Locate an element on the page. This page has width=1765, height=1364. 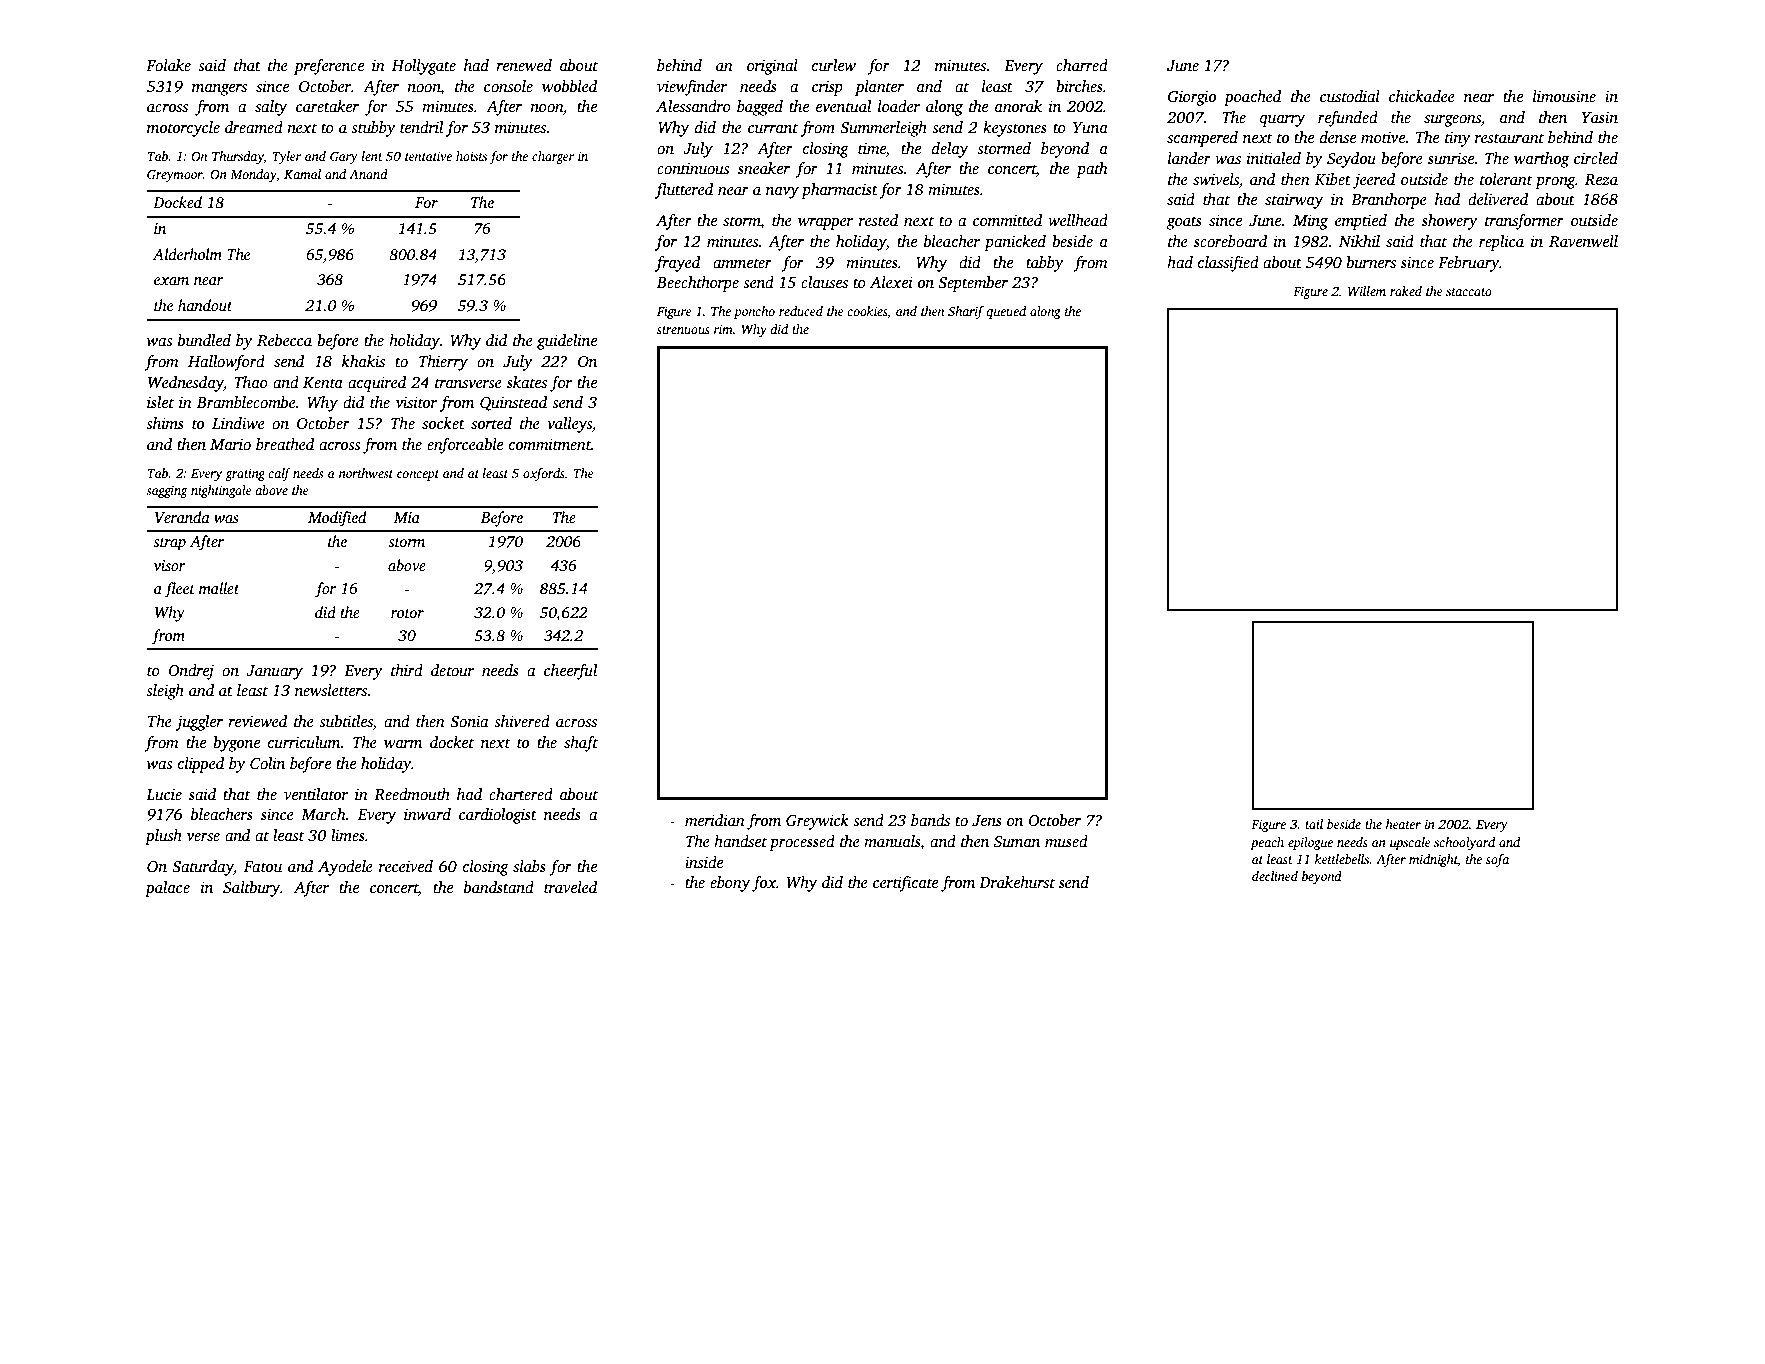
sagging is located at coordinates (167, 491).
